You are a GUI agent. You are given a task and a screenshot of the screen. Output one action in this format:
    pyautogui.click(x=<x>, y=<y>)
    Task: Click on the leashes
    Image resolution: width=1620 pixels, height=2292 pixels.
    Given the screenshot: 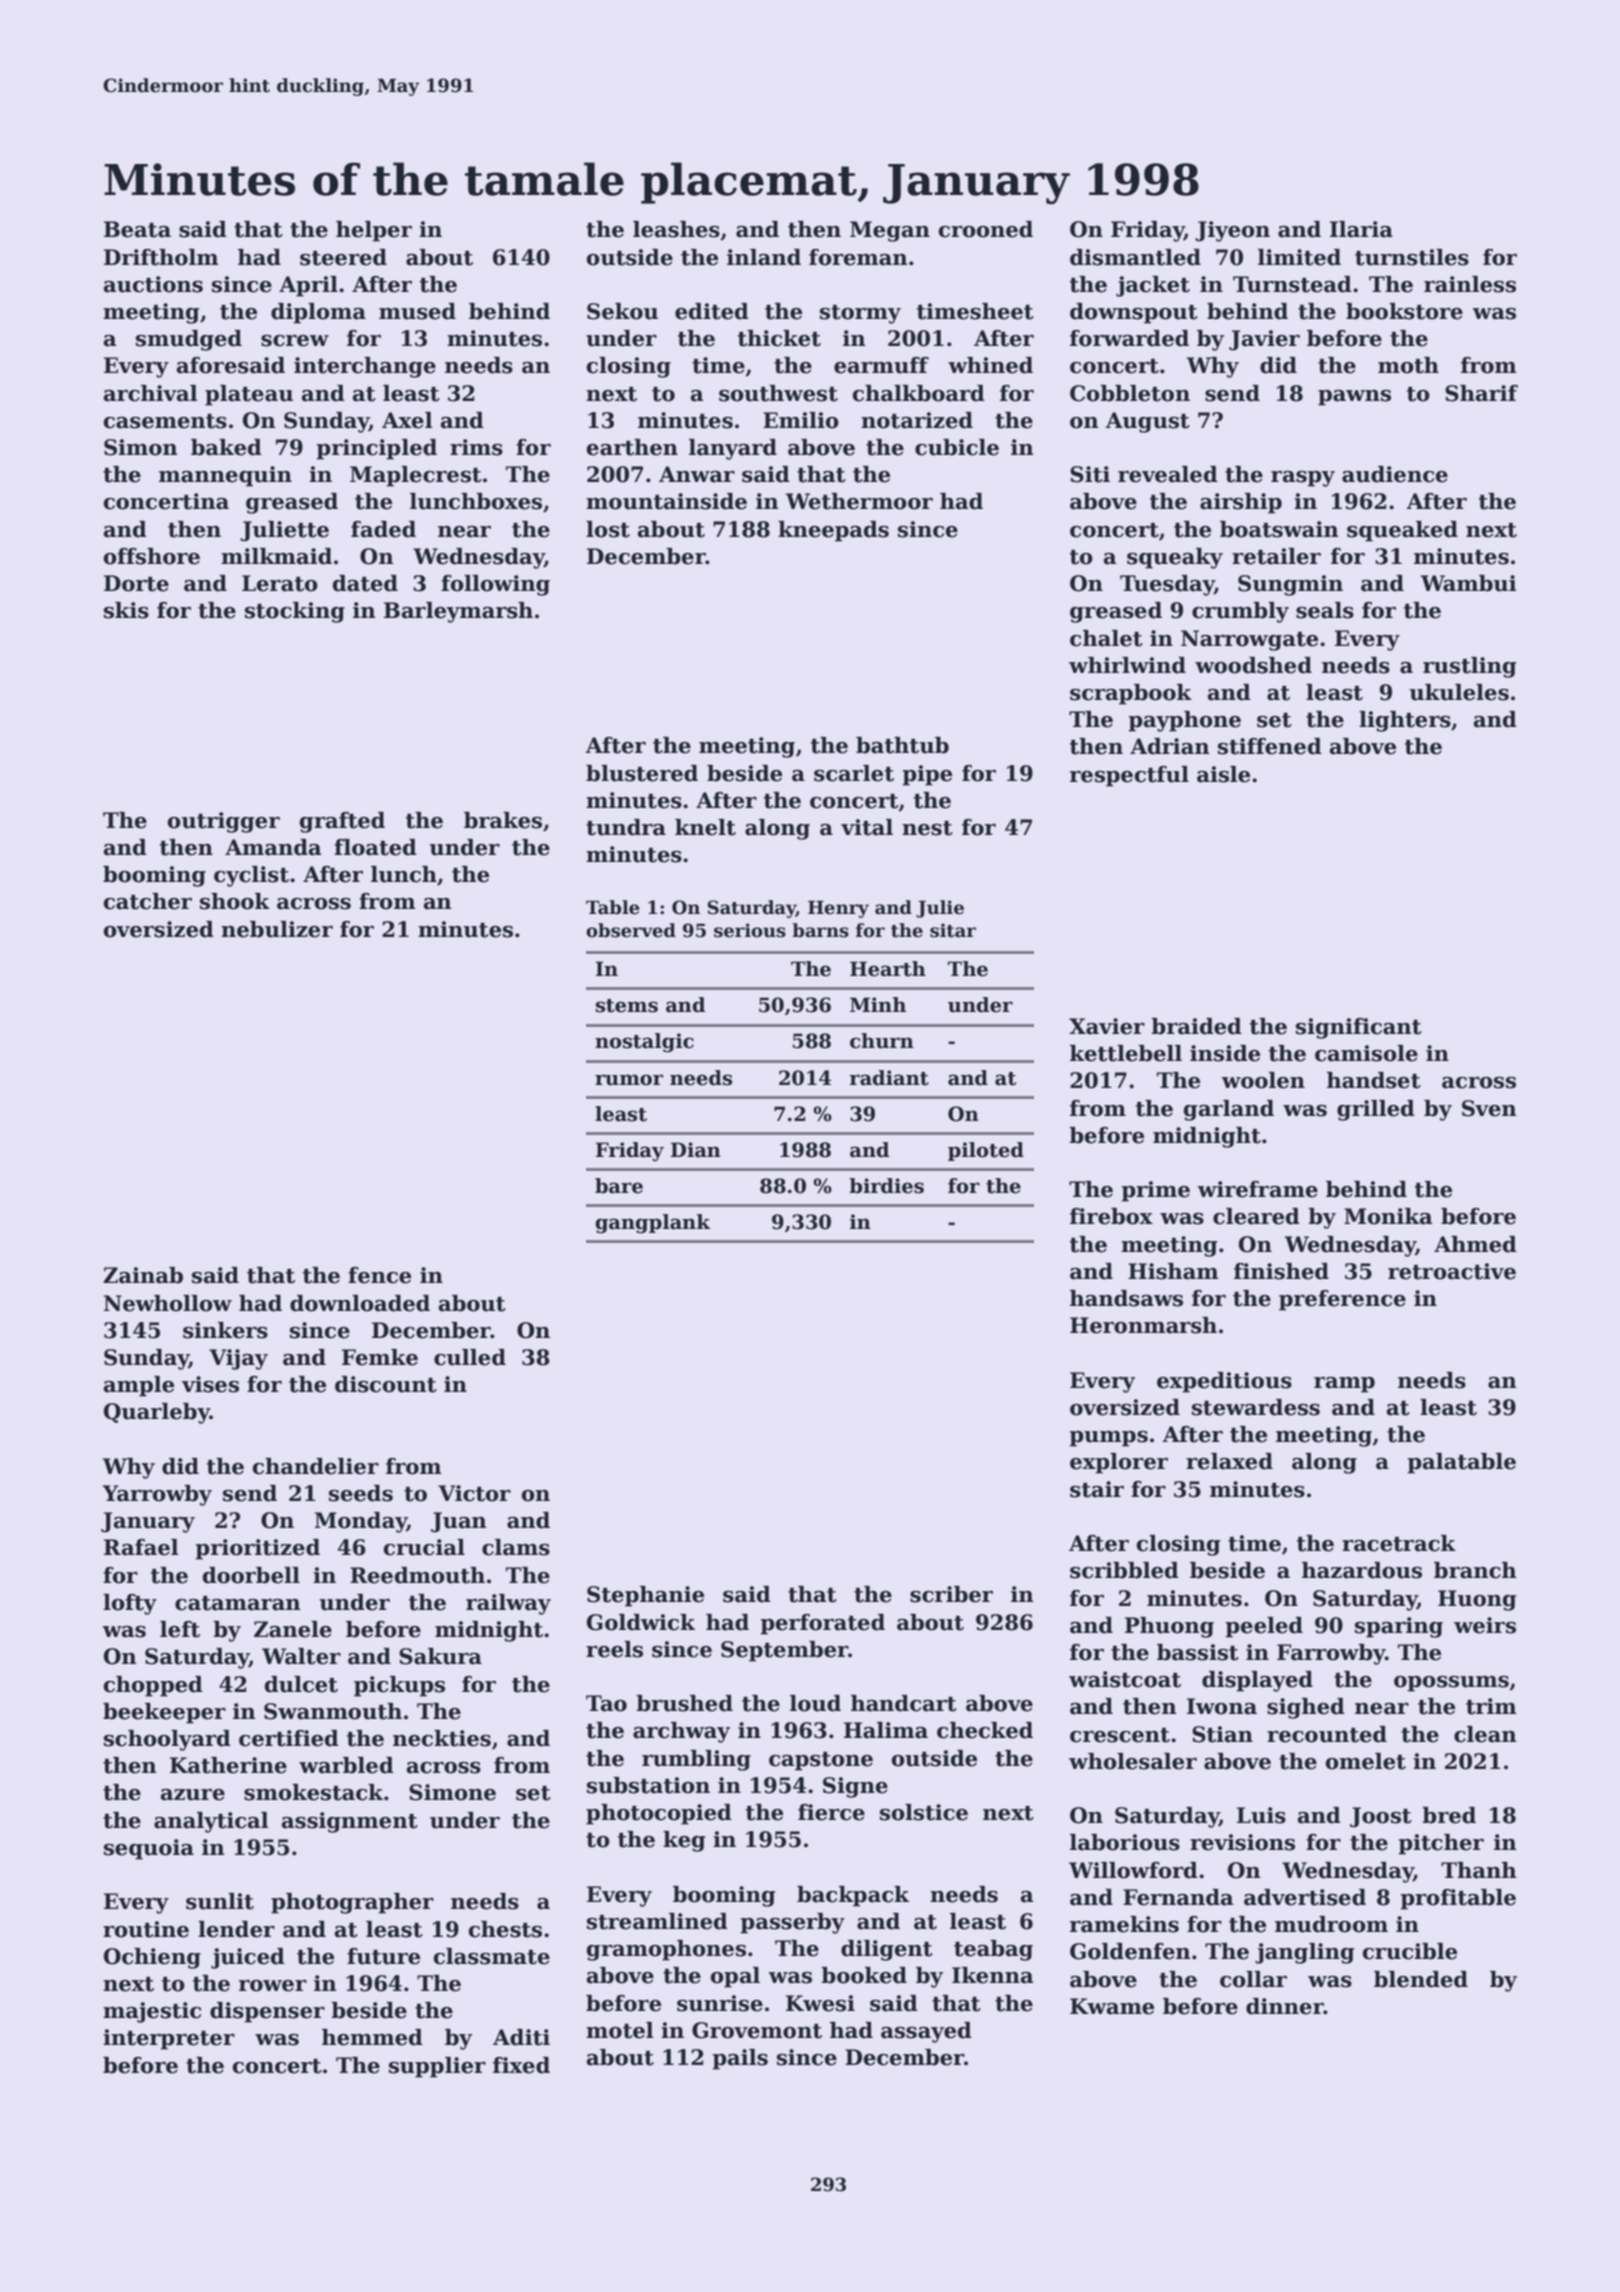 What is the action you would take?
    pyautogui.click(x=676, y=229)
